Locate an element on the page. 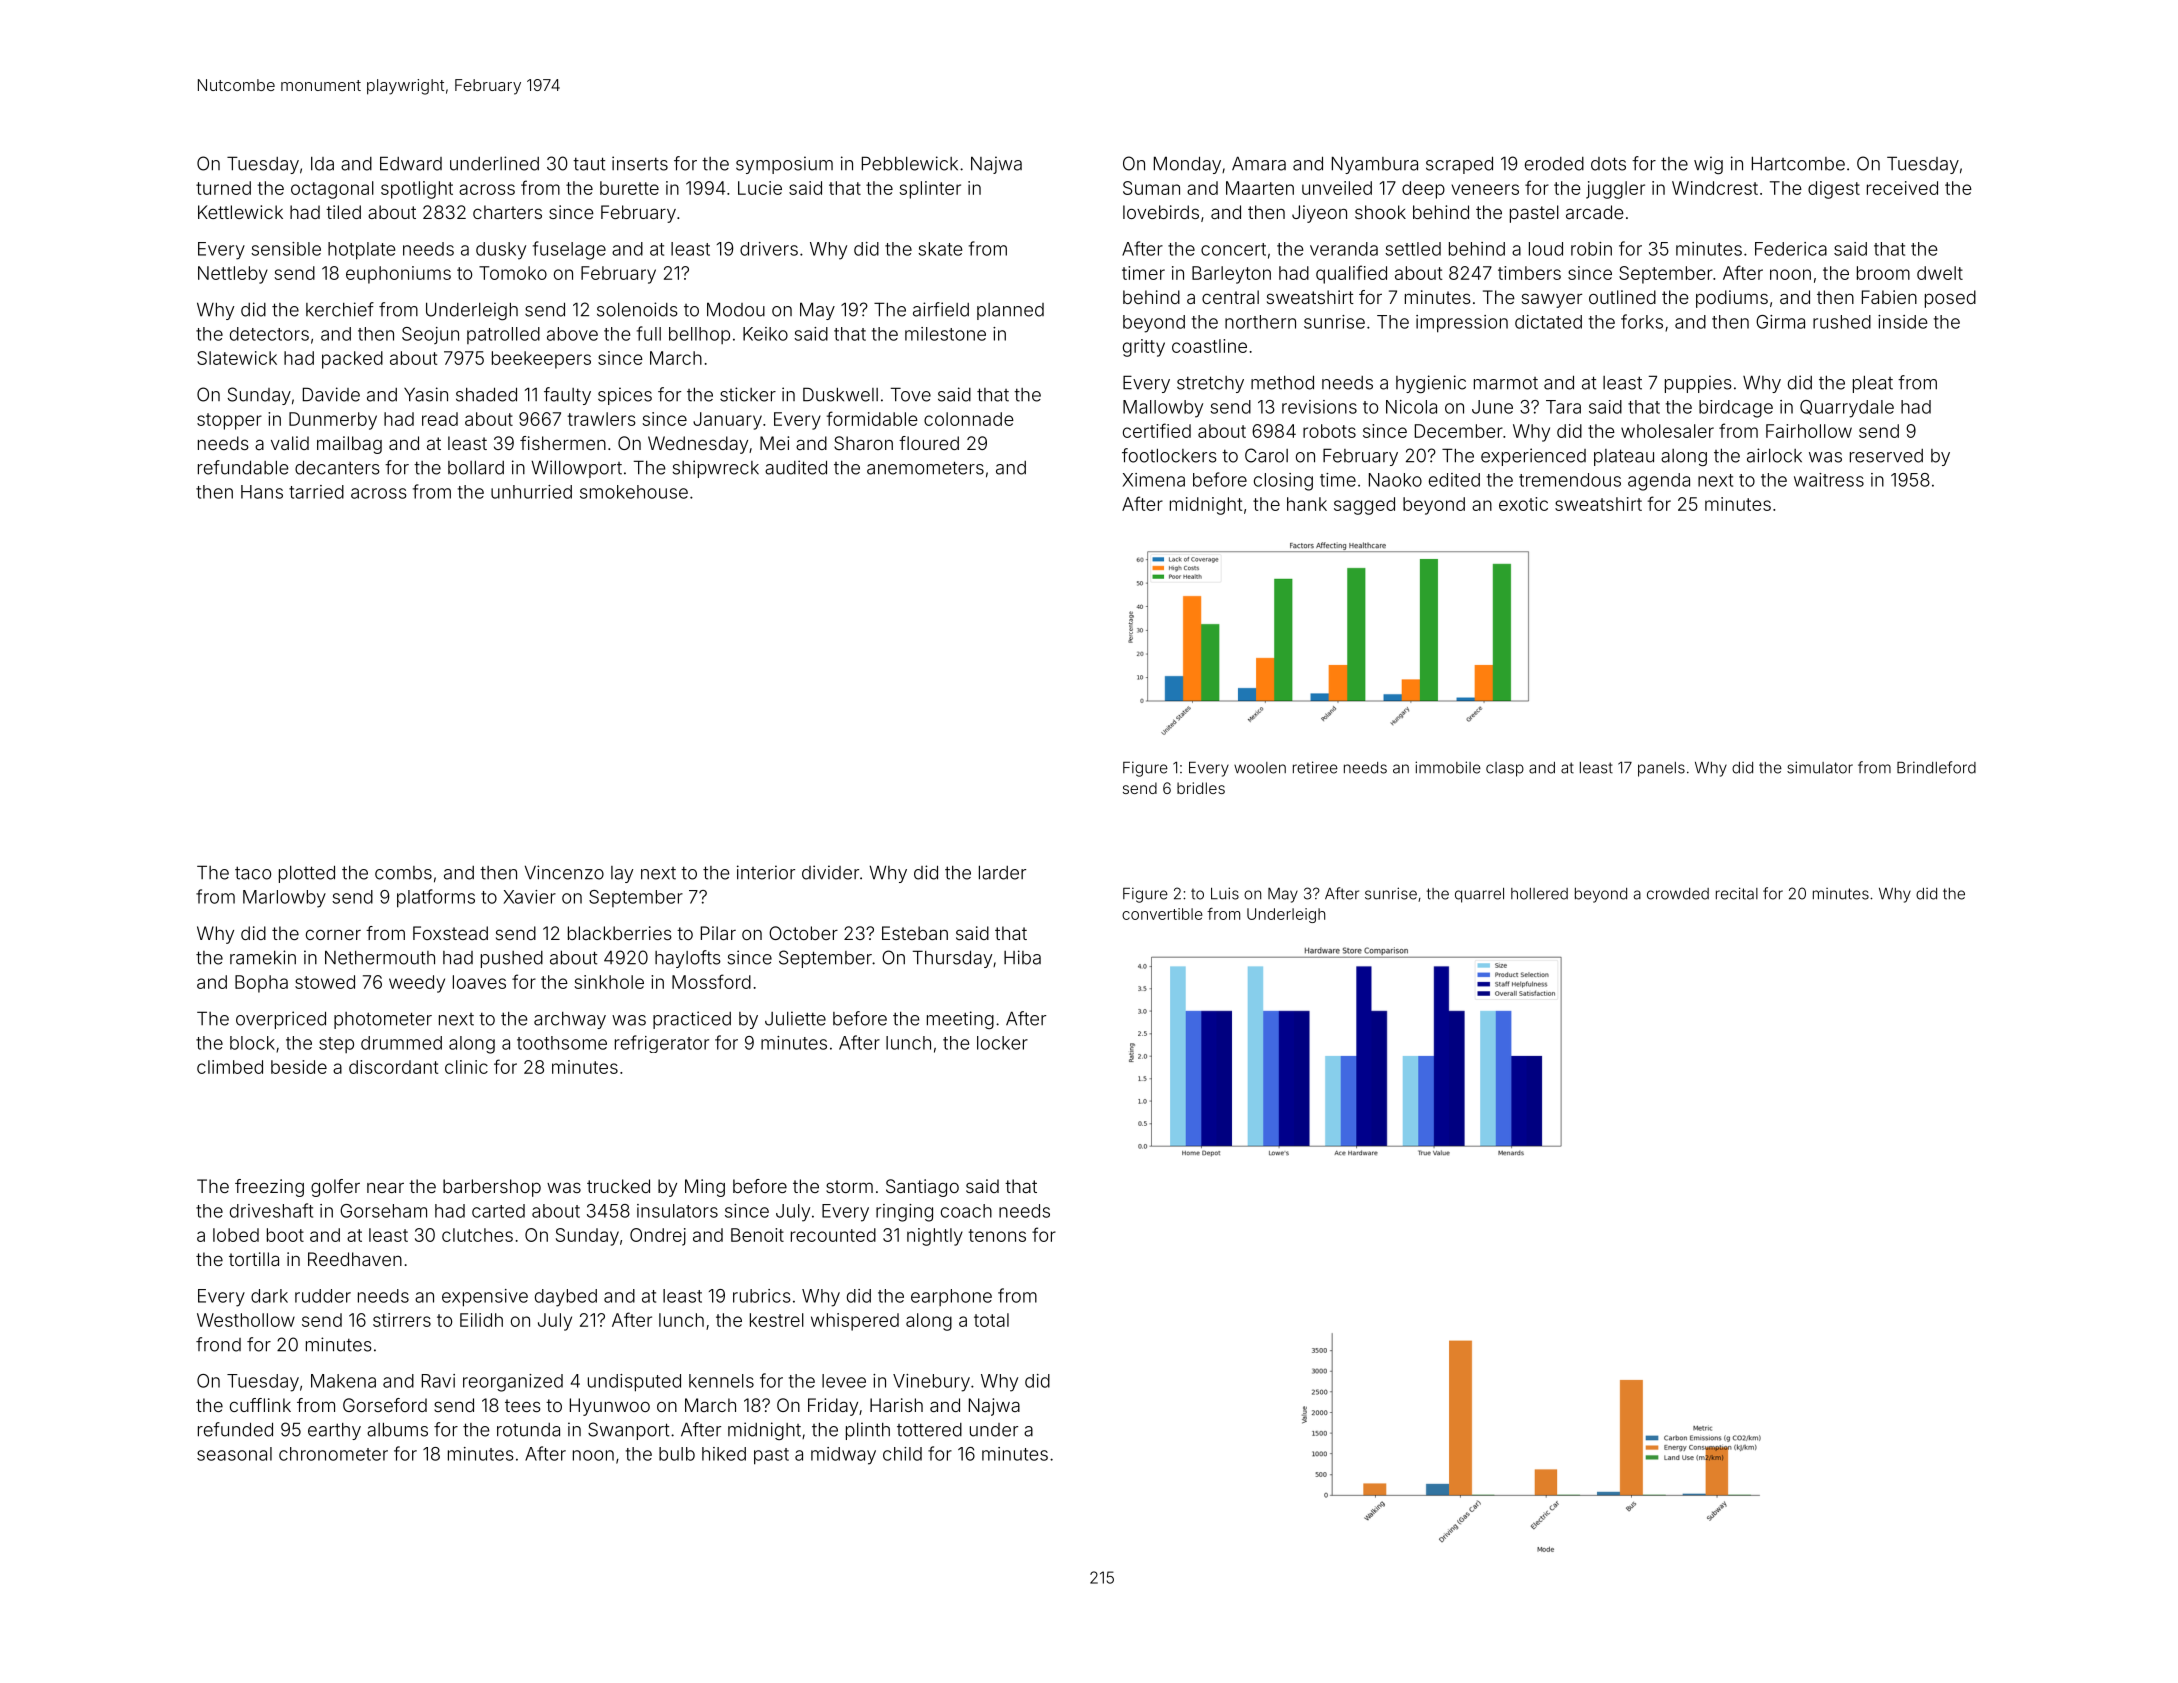 This document has width=2178, height=1683. meeting is located at coordinates (960, 1020).
